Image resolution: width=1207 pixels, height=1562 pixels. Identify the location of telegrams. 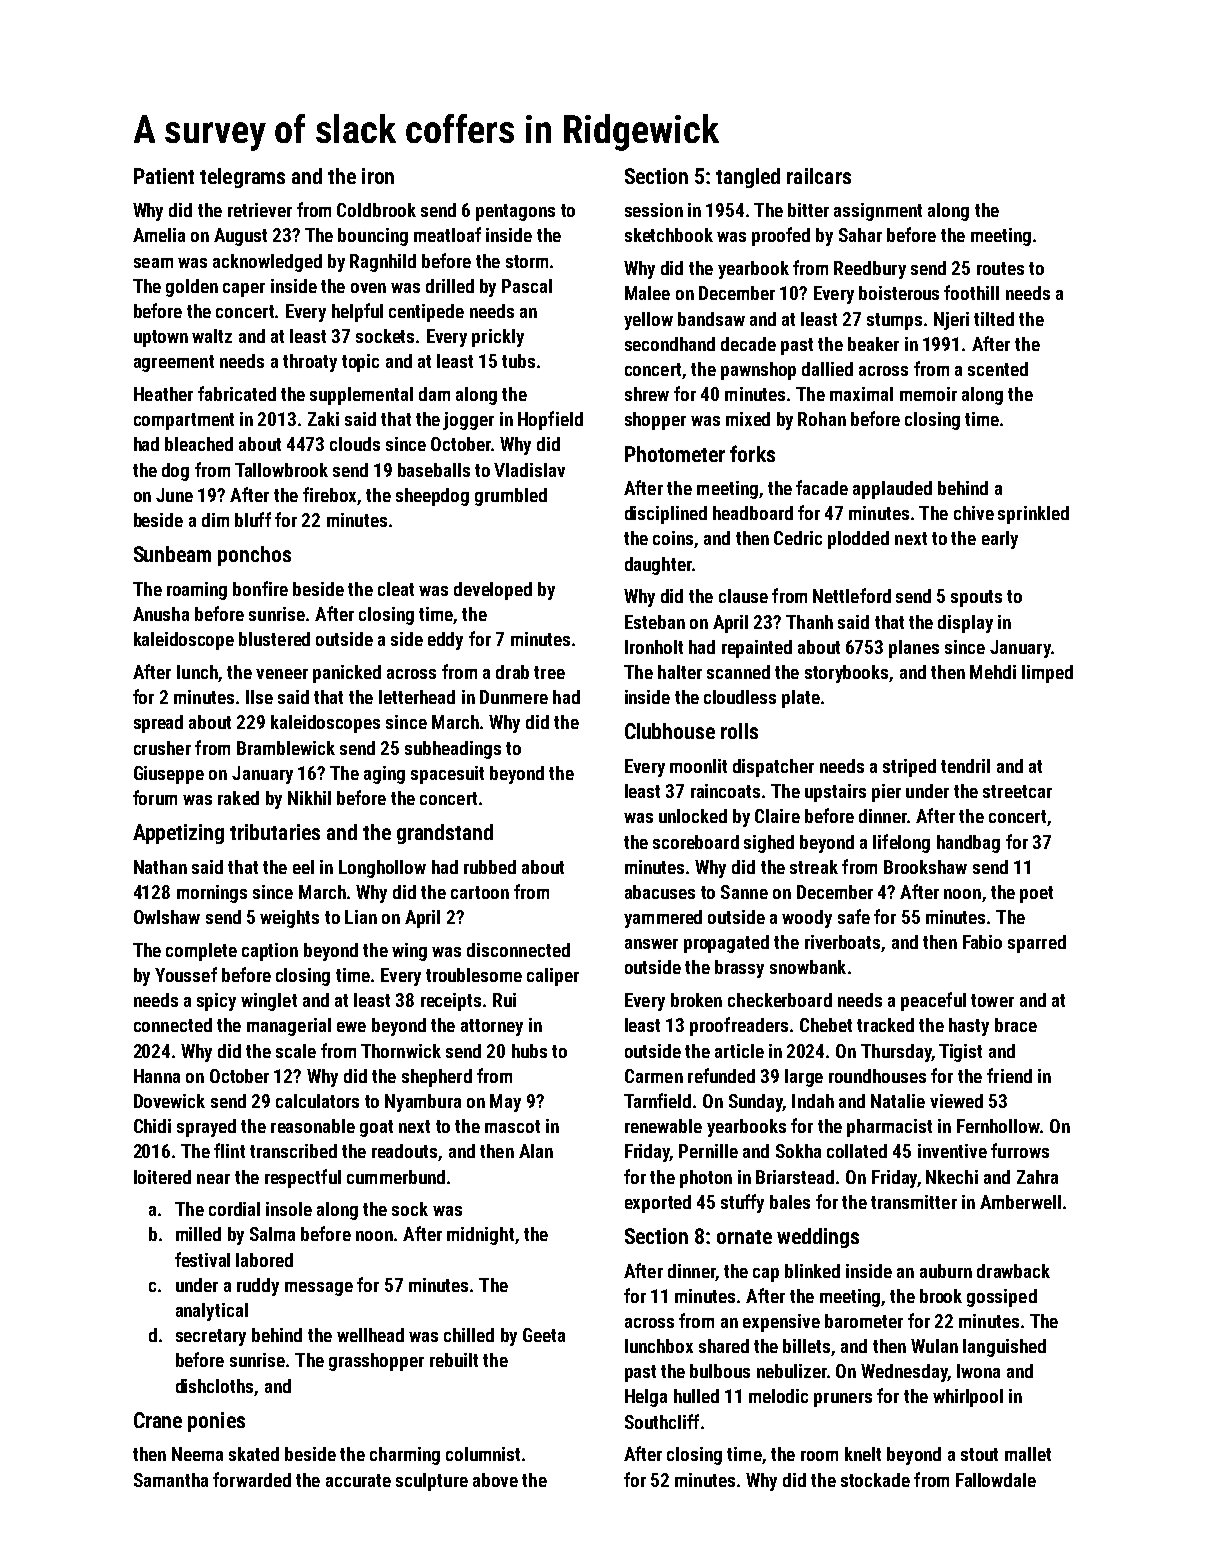
(242, 178).
